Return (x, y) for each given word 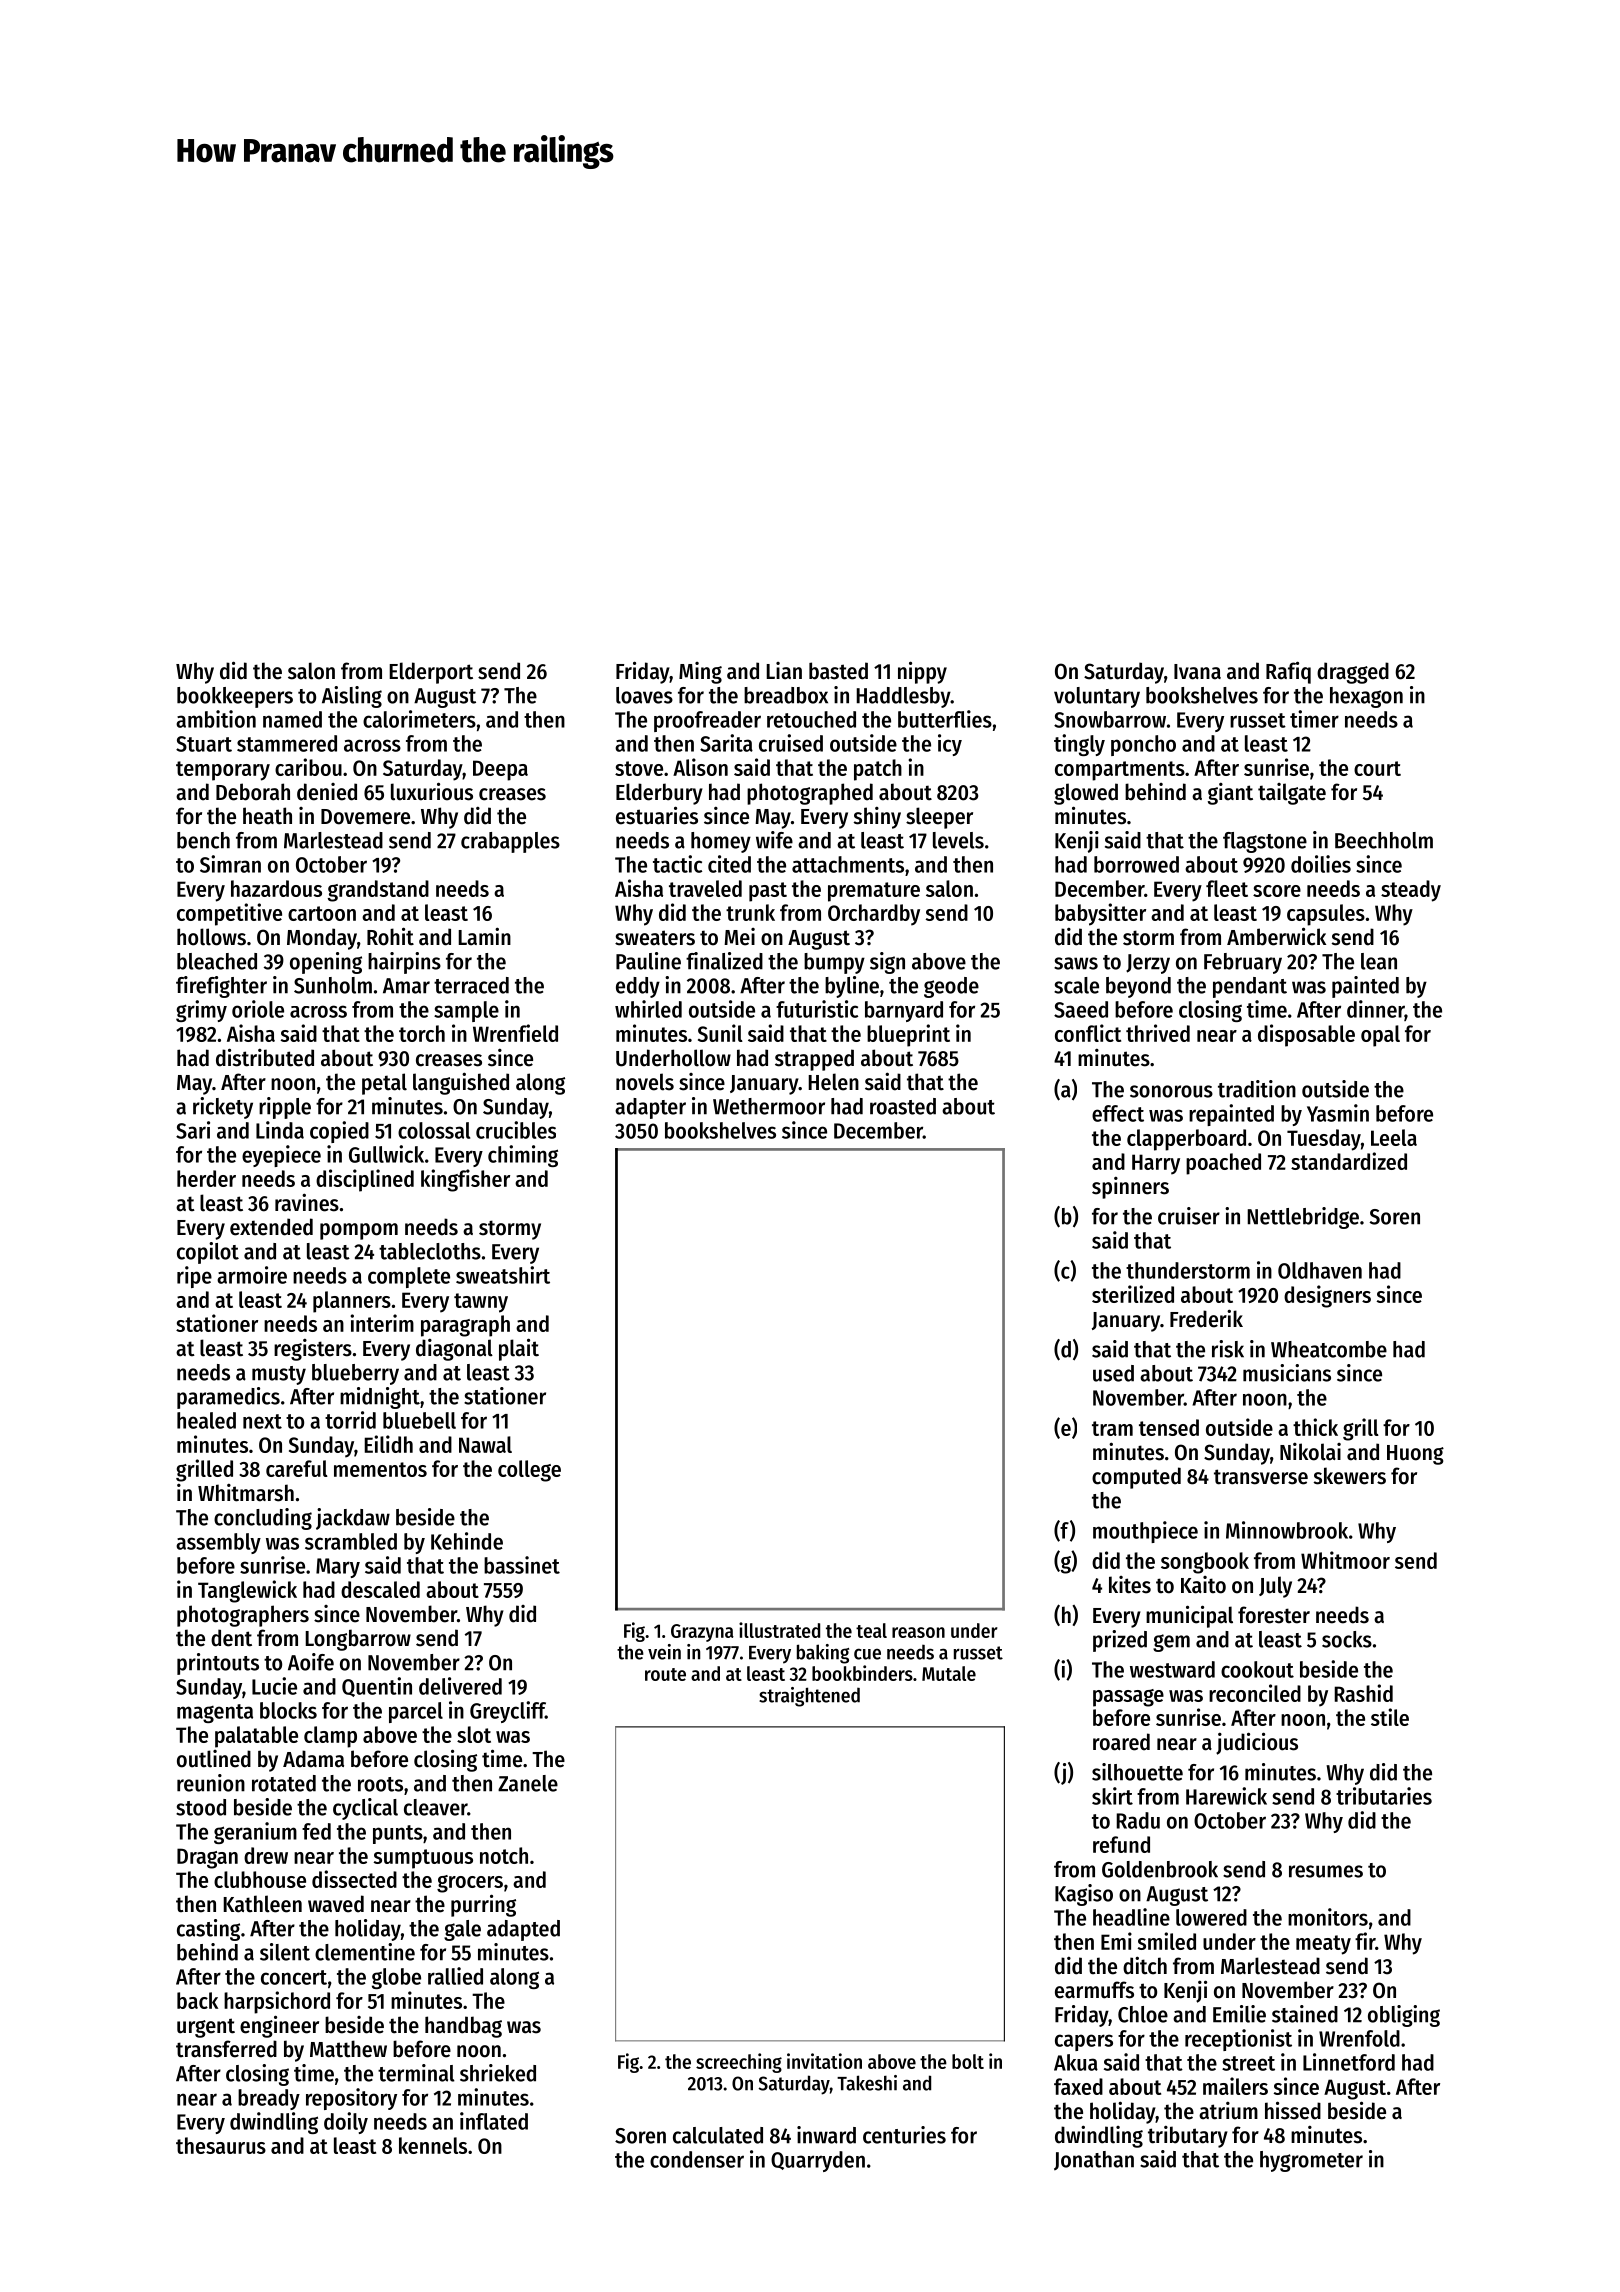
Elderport (431, 673)
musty (279, 1375)
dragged (1353, 673)
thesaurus (221, 2145)
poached (1223, 1164)
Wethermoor (769, 1106)
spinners (1130, 1188)
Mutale (949, 1673)
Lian (784, 671)
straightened (809, 1697)
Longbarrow (358, 1640)
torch (422, 1033)
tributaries (1384, 1796)
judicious (1257, 1743)
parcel (416, 1712)
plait (519, 1349)
